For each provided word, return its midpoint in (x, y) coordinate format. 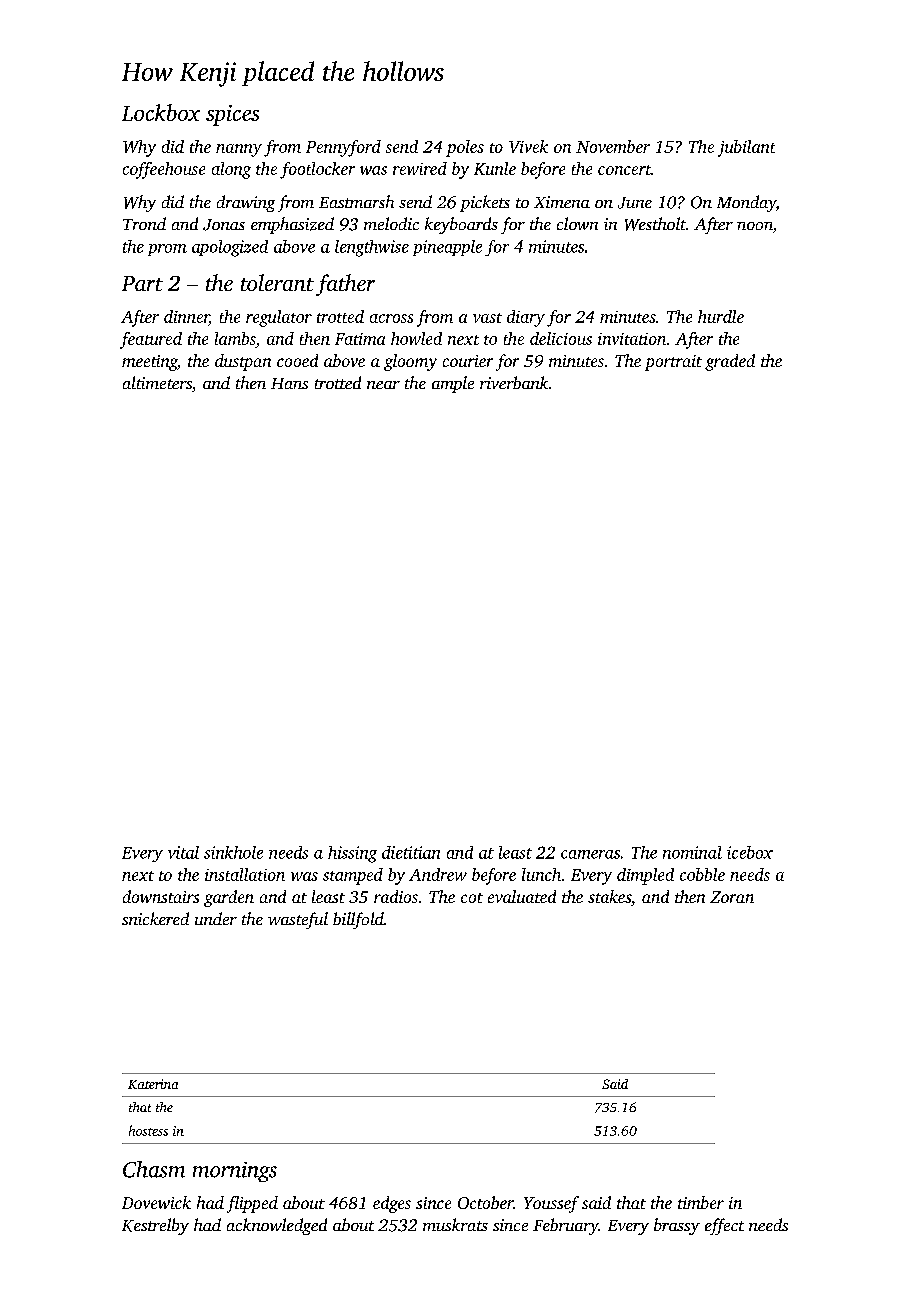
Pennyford (343, 148)
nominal (692, 852)
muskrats (455, 1224)
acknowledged (277, 1226)
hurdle (721, 316)
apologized (230, 248)
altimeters (157, 382)
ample (453, 384)
